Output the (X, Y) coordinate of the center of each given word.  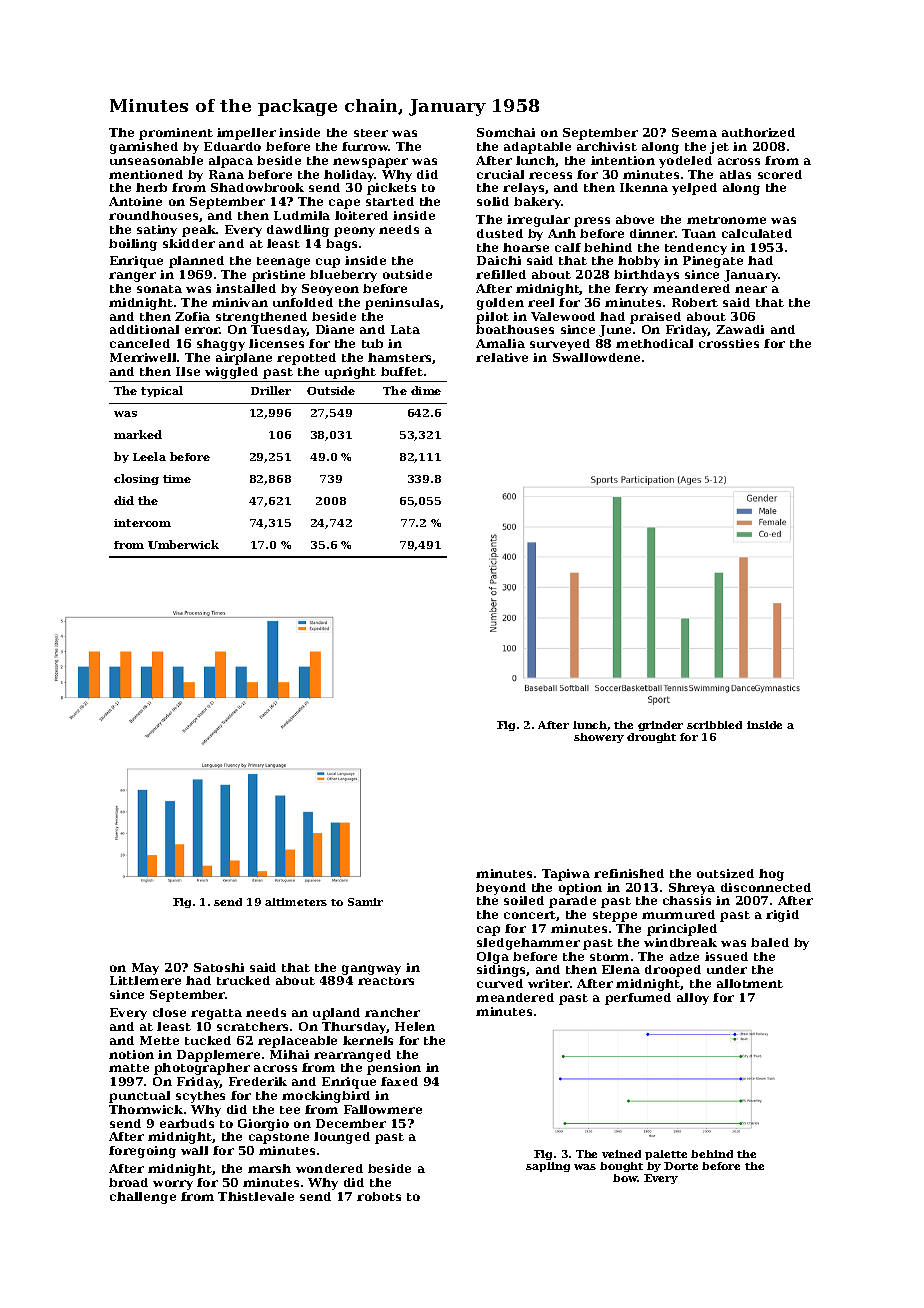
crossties (729, 343)
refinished (629, 873)
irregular (538, 221)
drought (651, 738)
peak (199, 231)
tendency (696, 249)
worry (173, 1185)
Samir (365, 902)
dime (426, 390)
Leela (149, 456)
